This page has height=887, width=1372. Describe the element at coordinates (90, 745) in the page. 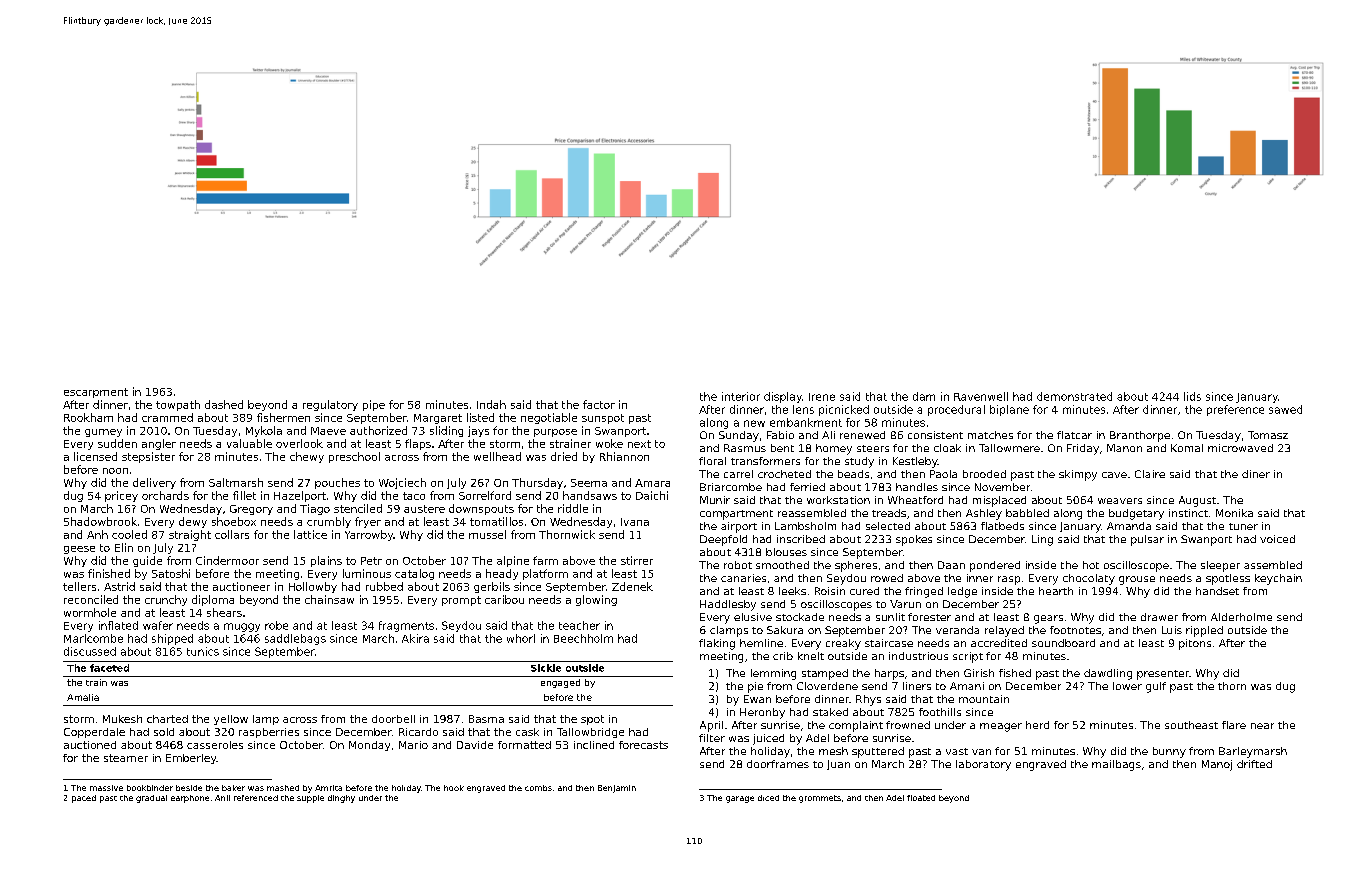

I see `auctioned` at that location.
